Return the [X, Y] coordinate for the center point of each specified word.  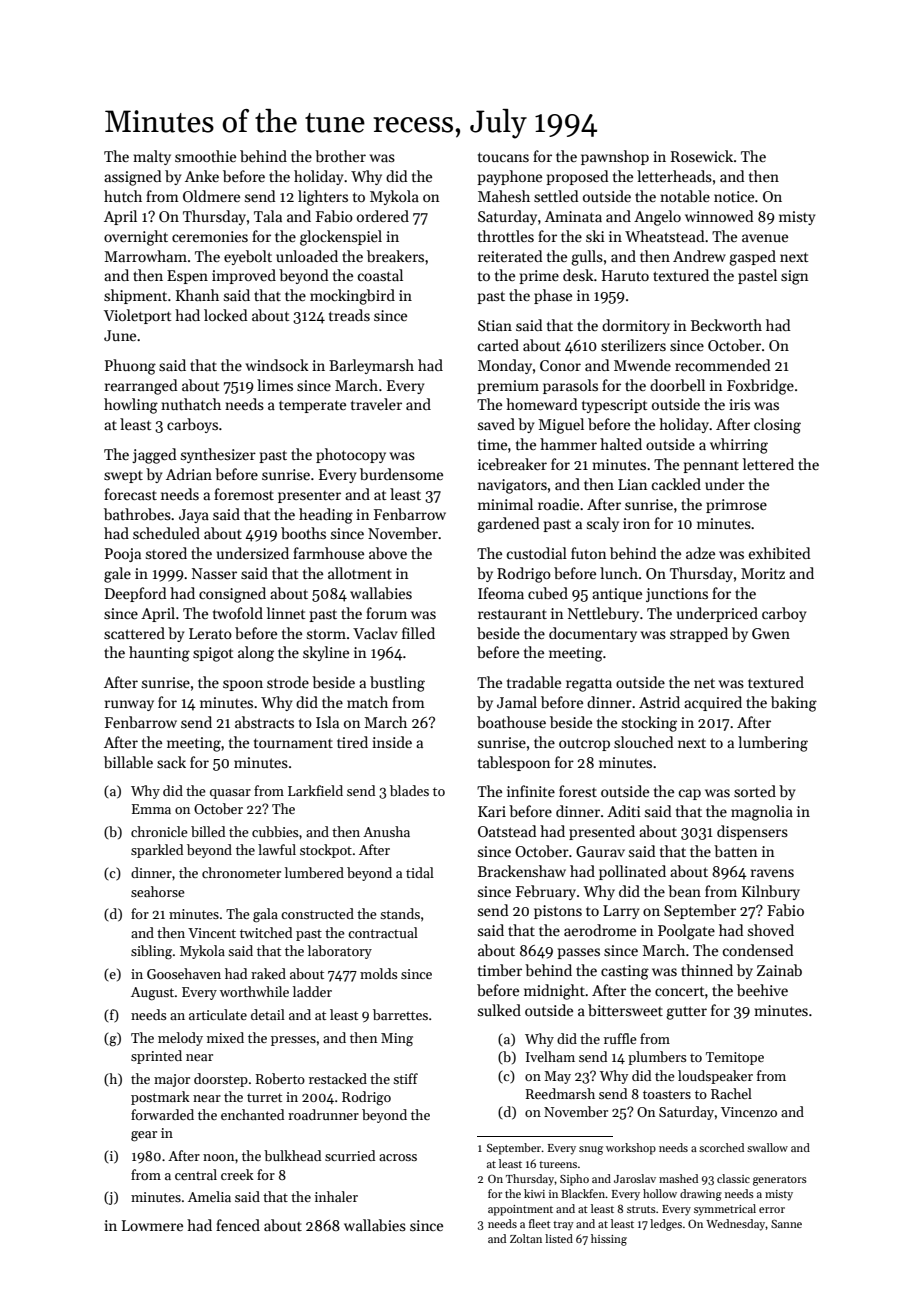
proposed [577, 177]
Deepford [136, 594]
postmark [160, 1098]
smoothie [205, 156]
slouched [644, 742]
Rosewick [702, 156]
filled [418, 633]
